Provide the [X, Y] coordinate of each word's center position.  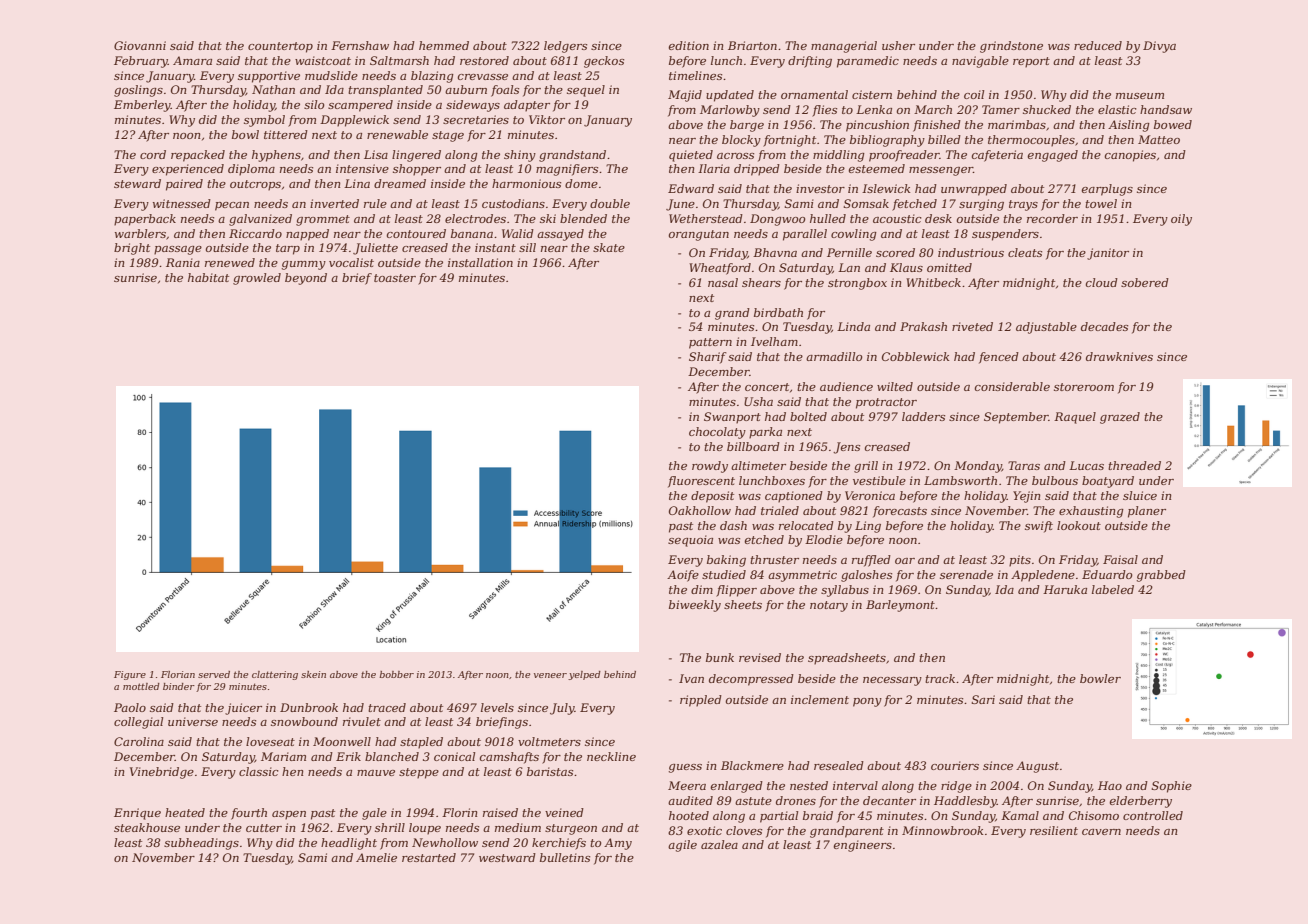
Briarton [752, 45]
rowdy [710, 467]
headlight [349, 844]
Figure [130, 675]
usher [898, 45]
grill [866, 467]
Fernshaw [360, 45]
